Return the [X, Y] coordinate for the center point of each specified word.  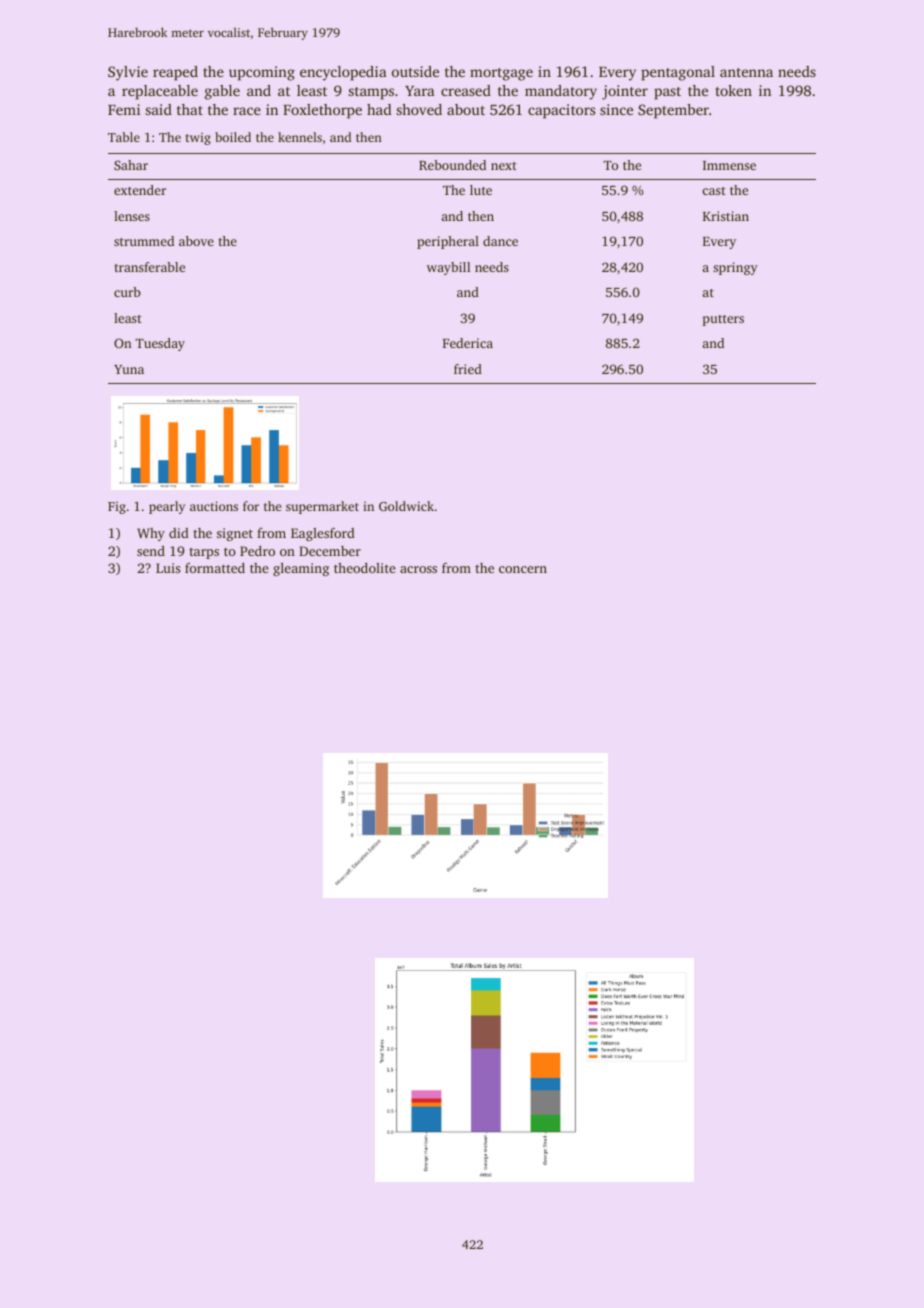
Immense [729, 165]
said [159, 109]
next [504, 166]
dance [500, 241]
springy [735, 268]
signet [235, 534]
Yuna [129, 369]
